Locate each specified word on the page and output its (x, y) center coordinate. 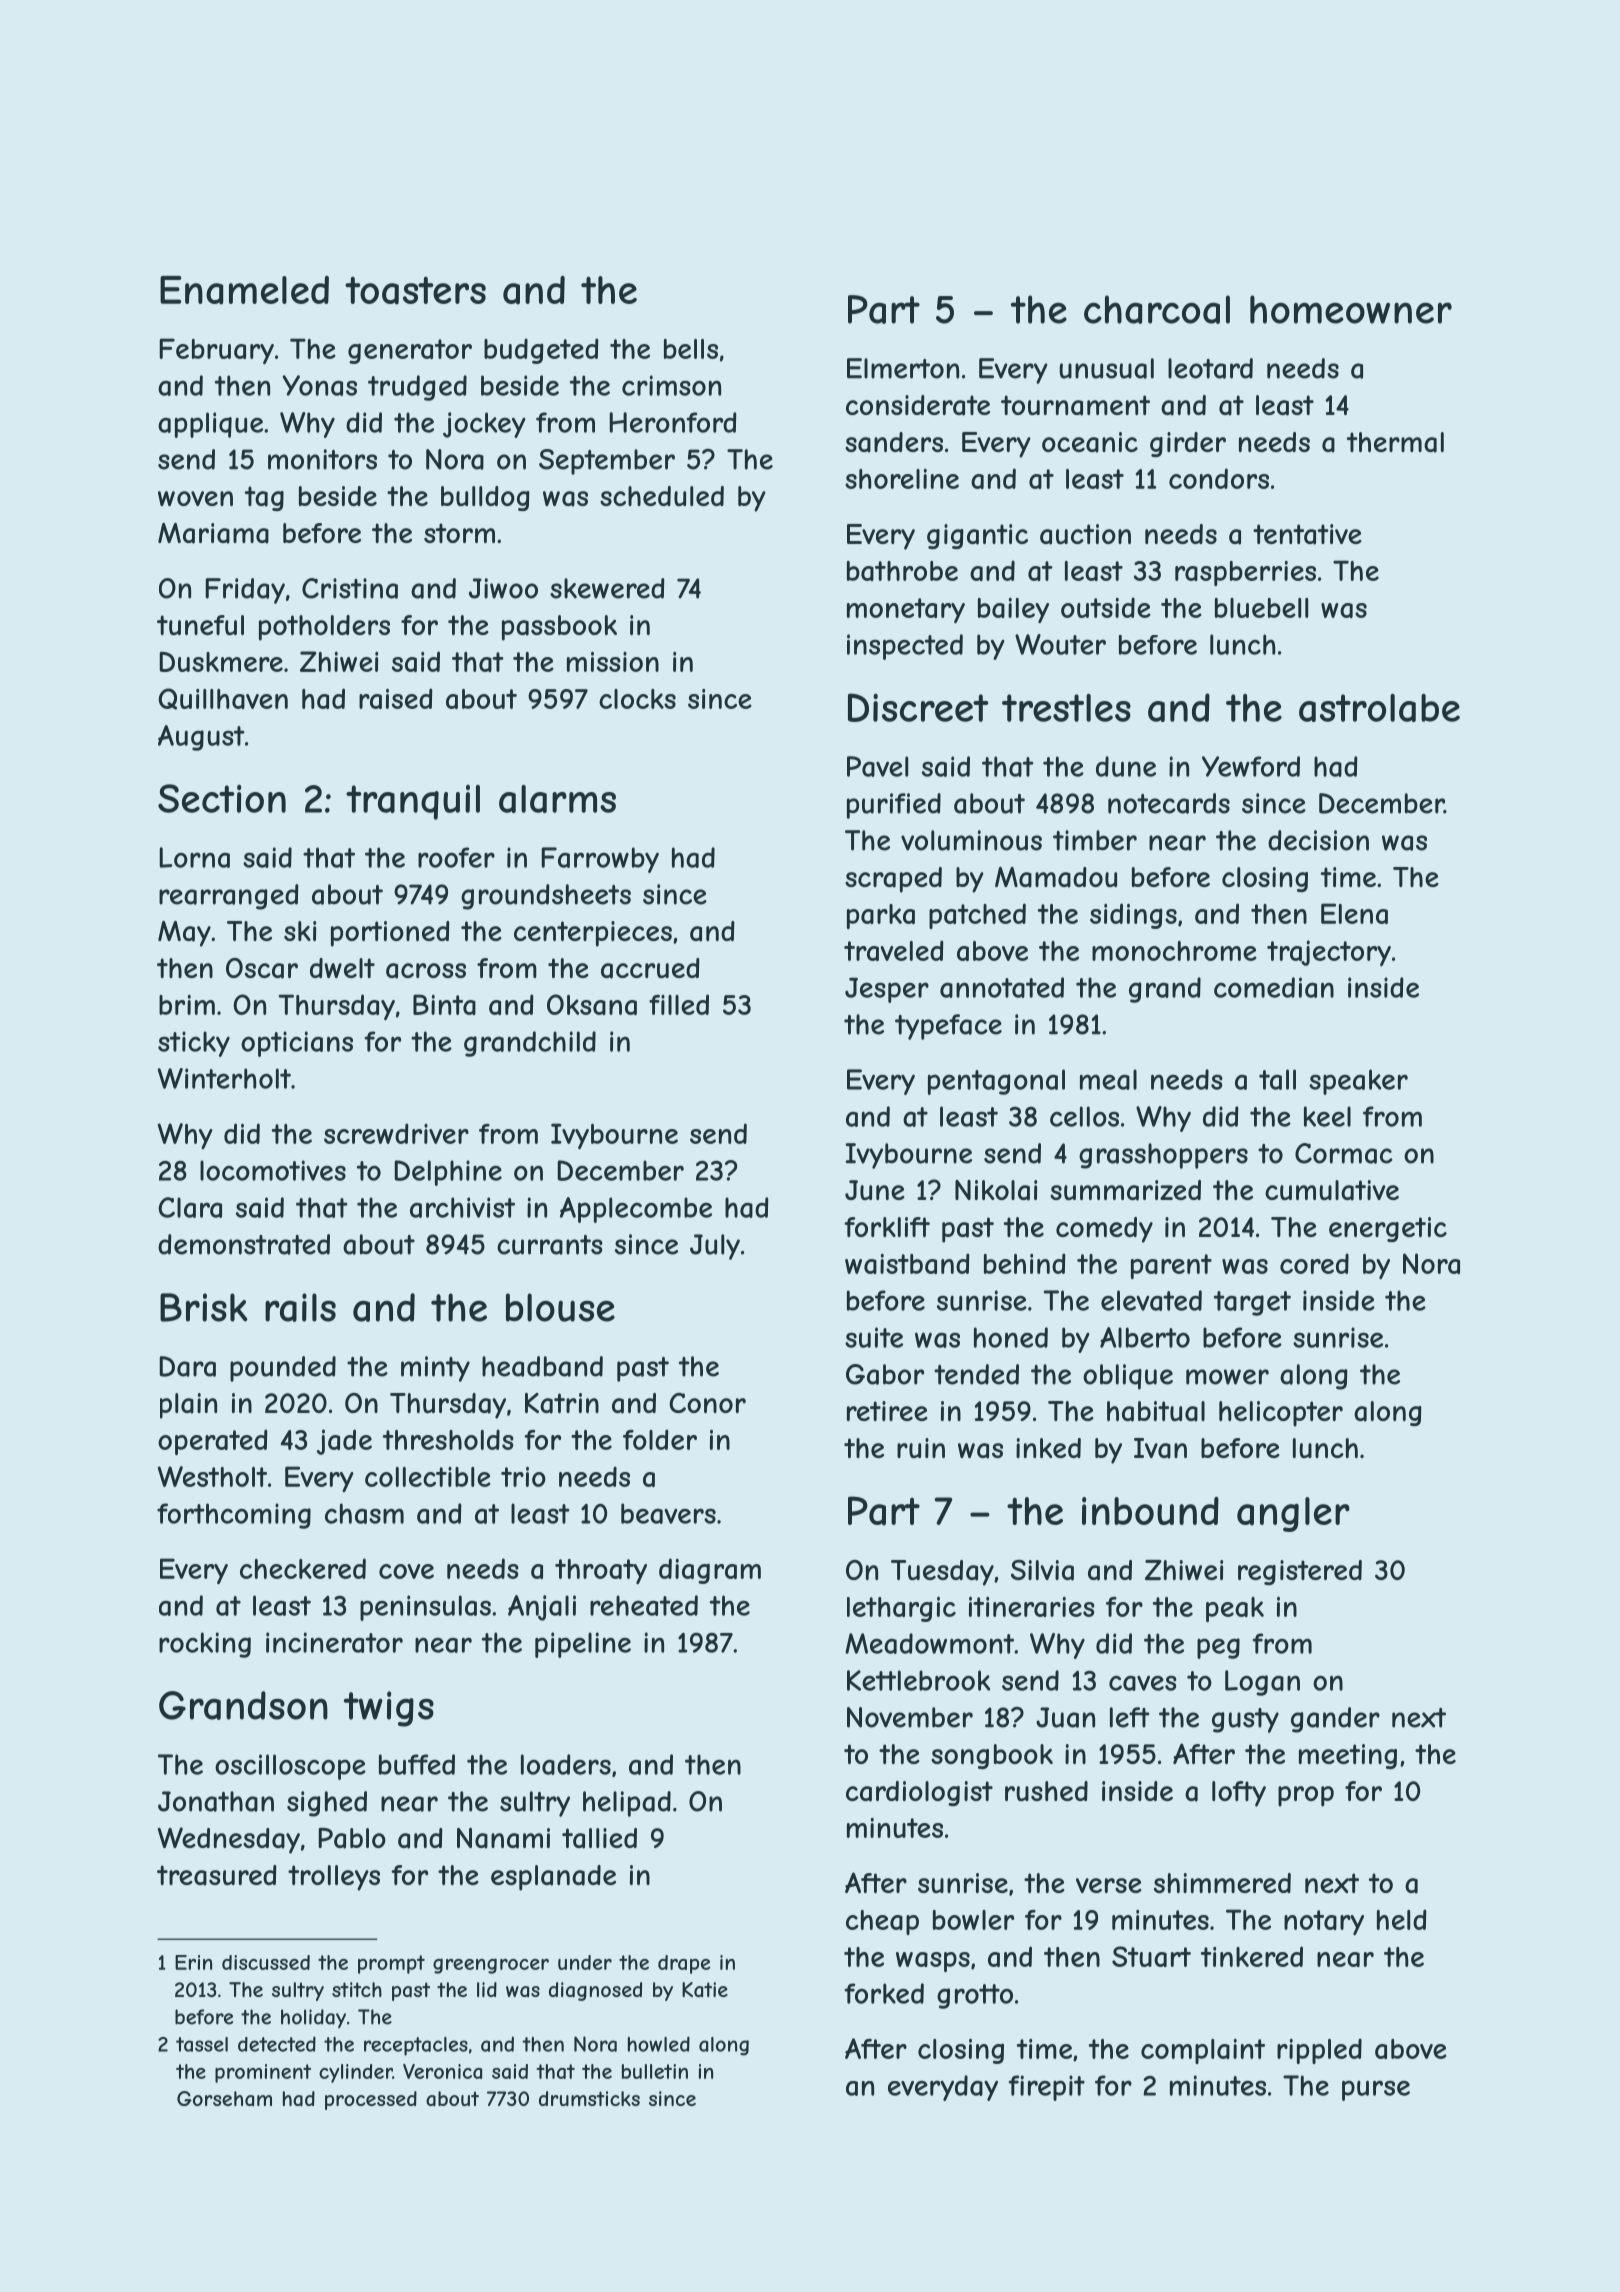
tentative (1307, 534)
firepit (1047, 2088)
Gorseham (224, 2098)
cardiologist (919, 1793)
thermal (1395, 442)
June (875, 1190)
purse (1376, 2090)
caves (1143, 1683)
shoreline (902, 479)
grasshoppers (1163, 1156)
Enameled (244, 290)
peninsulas (425, 1608)
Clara (190, 1207)
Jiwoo (503, 588)
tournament (1075, 405)
